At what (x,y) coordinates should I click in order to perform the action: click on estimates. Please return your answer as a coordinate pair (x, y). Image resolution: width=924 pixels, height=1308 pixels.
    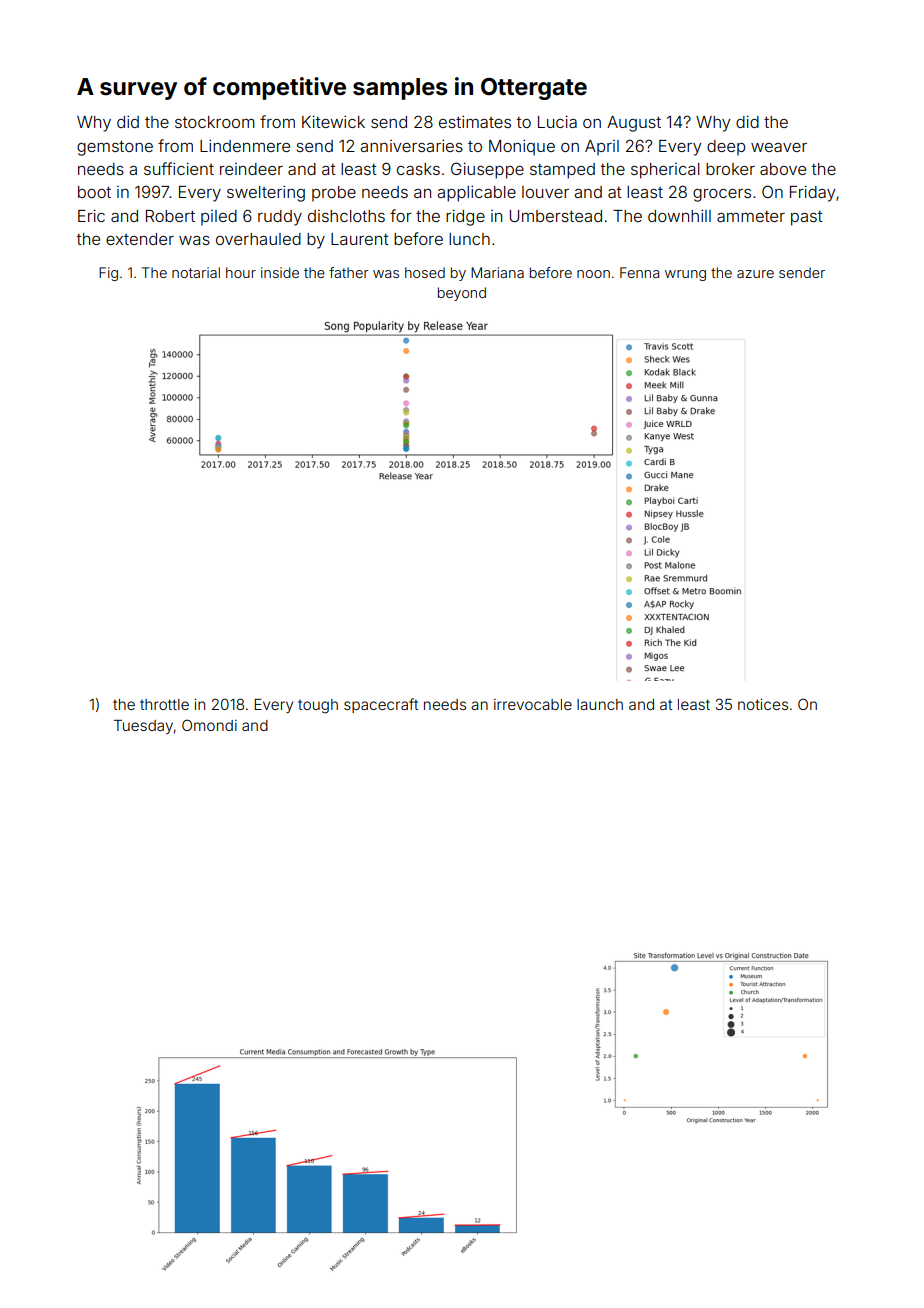
    Looking at the image, I should click on (475, 121).
